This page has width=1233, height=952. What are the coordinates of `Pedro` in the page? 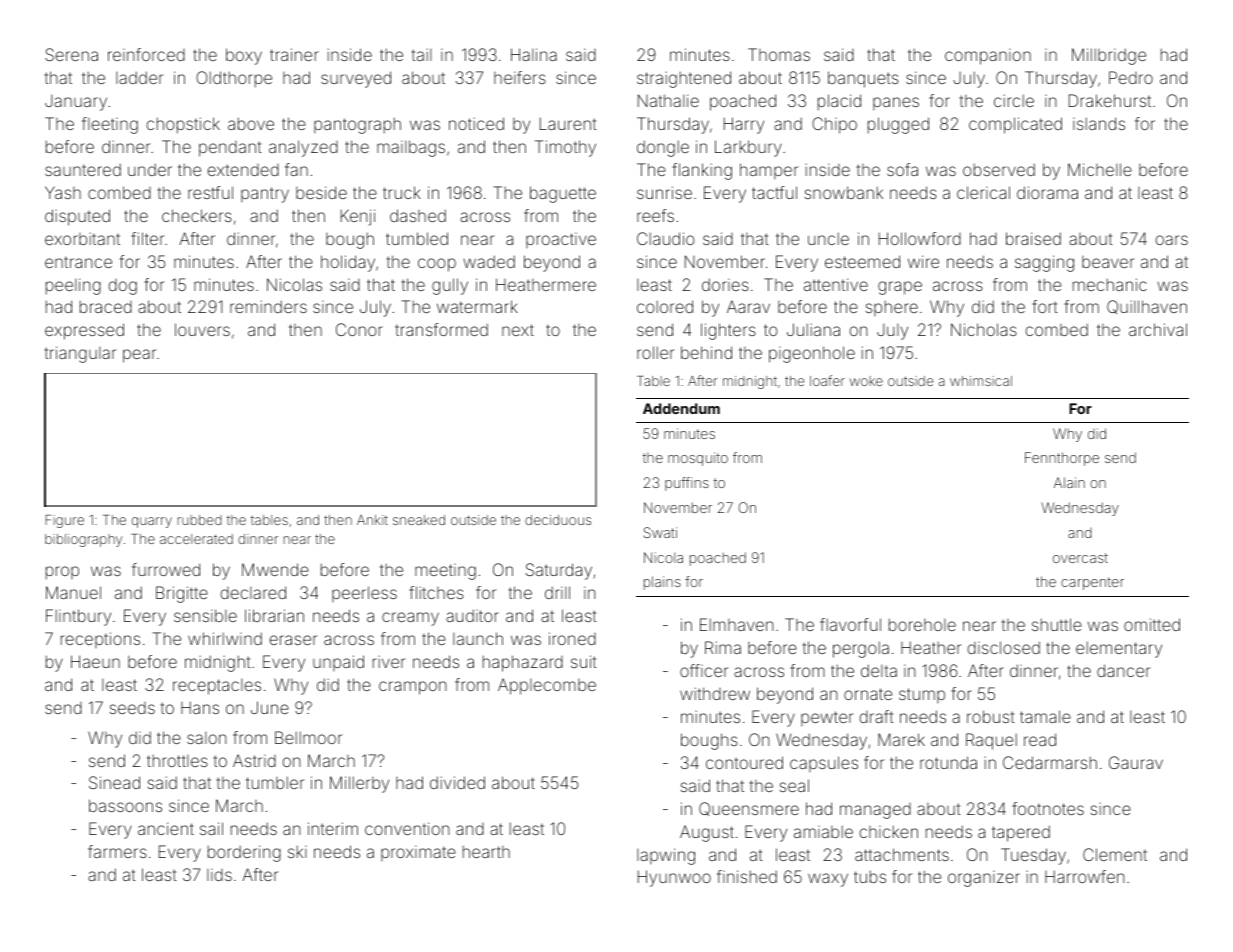 It's located at (1131, 77).
